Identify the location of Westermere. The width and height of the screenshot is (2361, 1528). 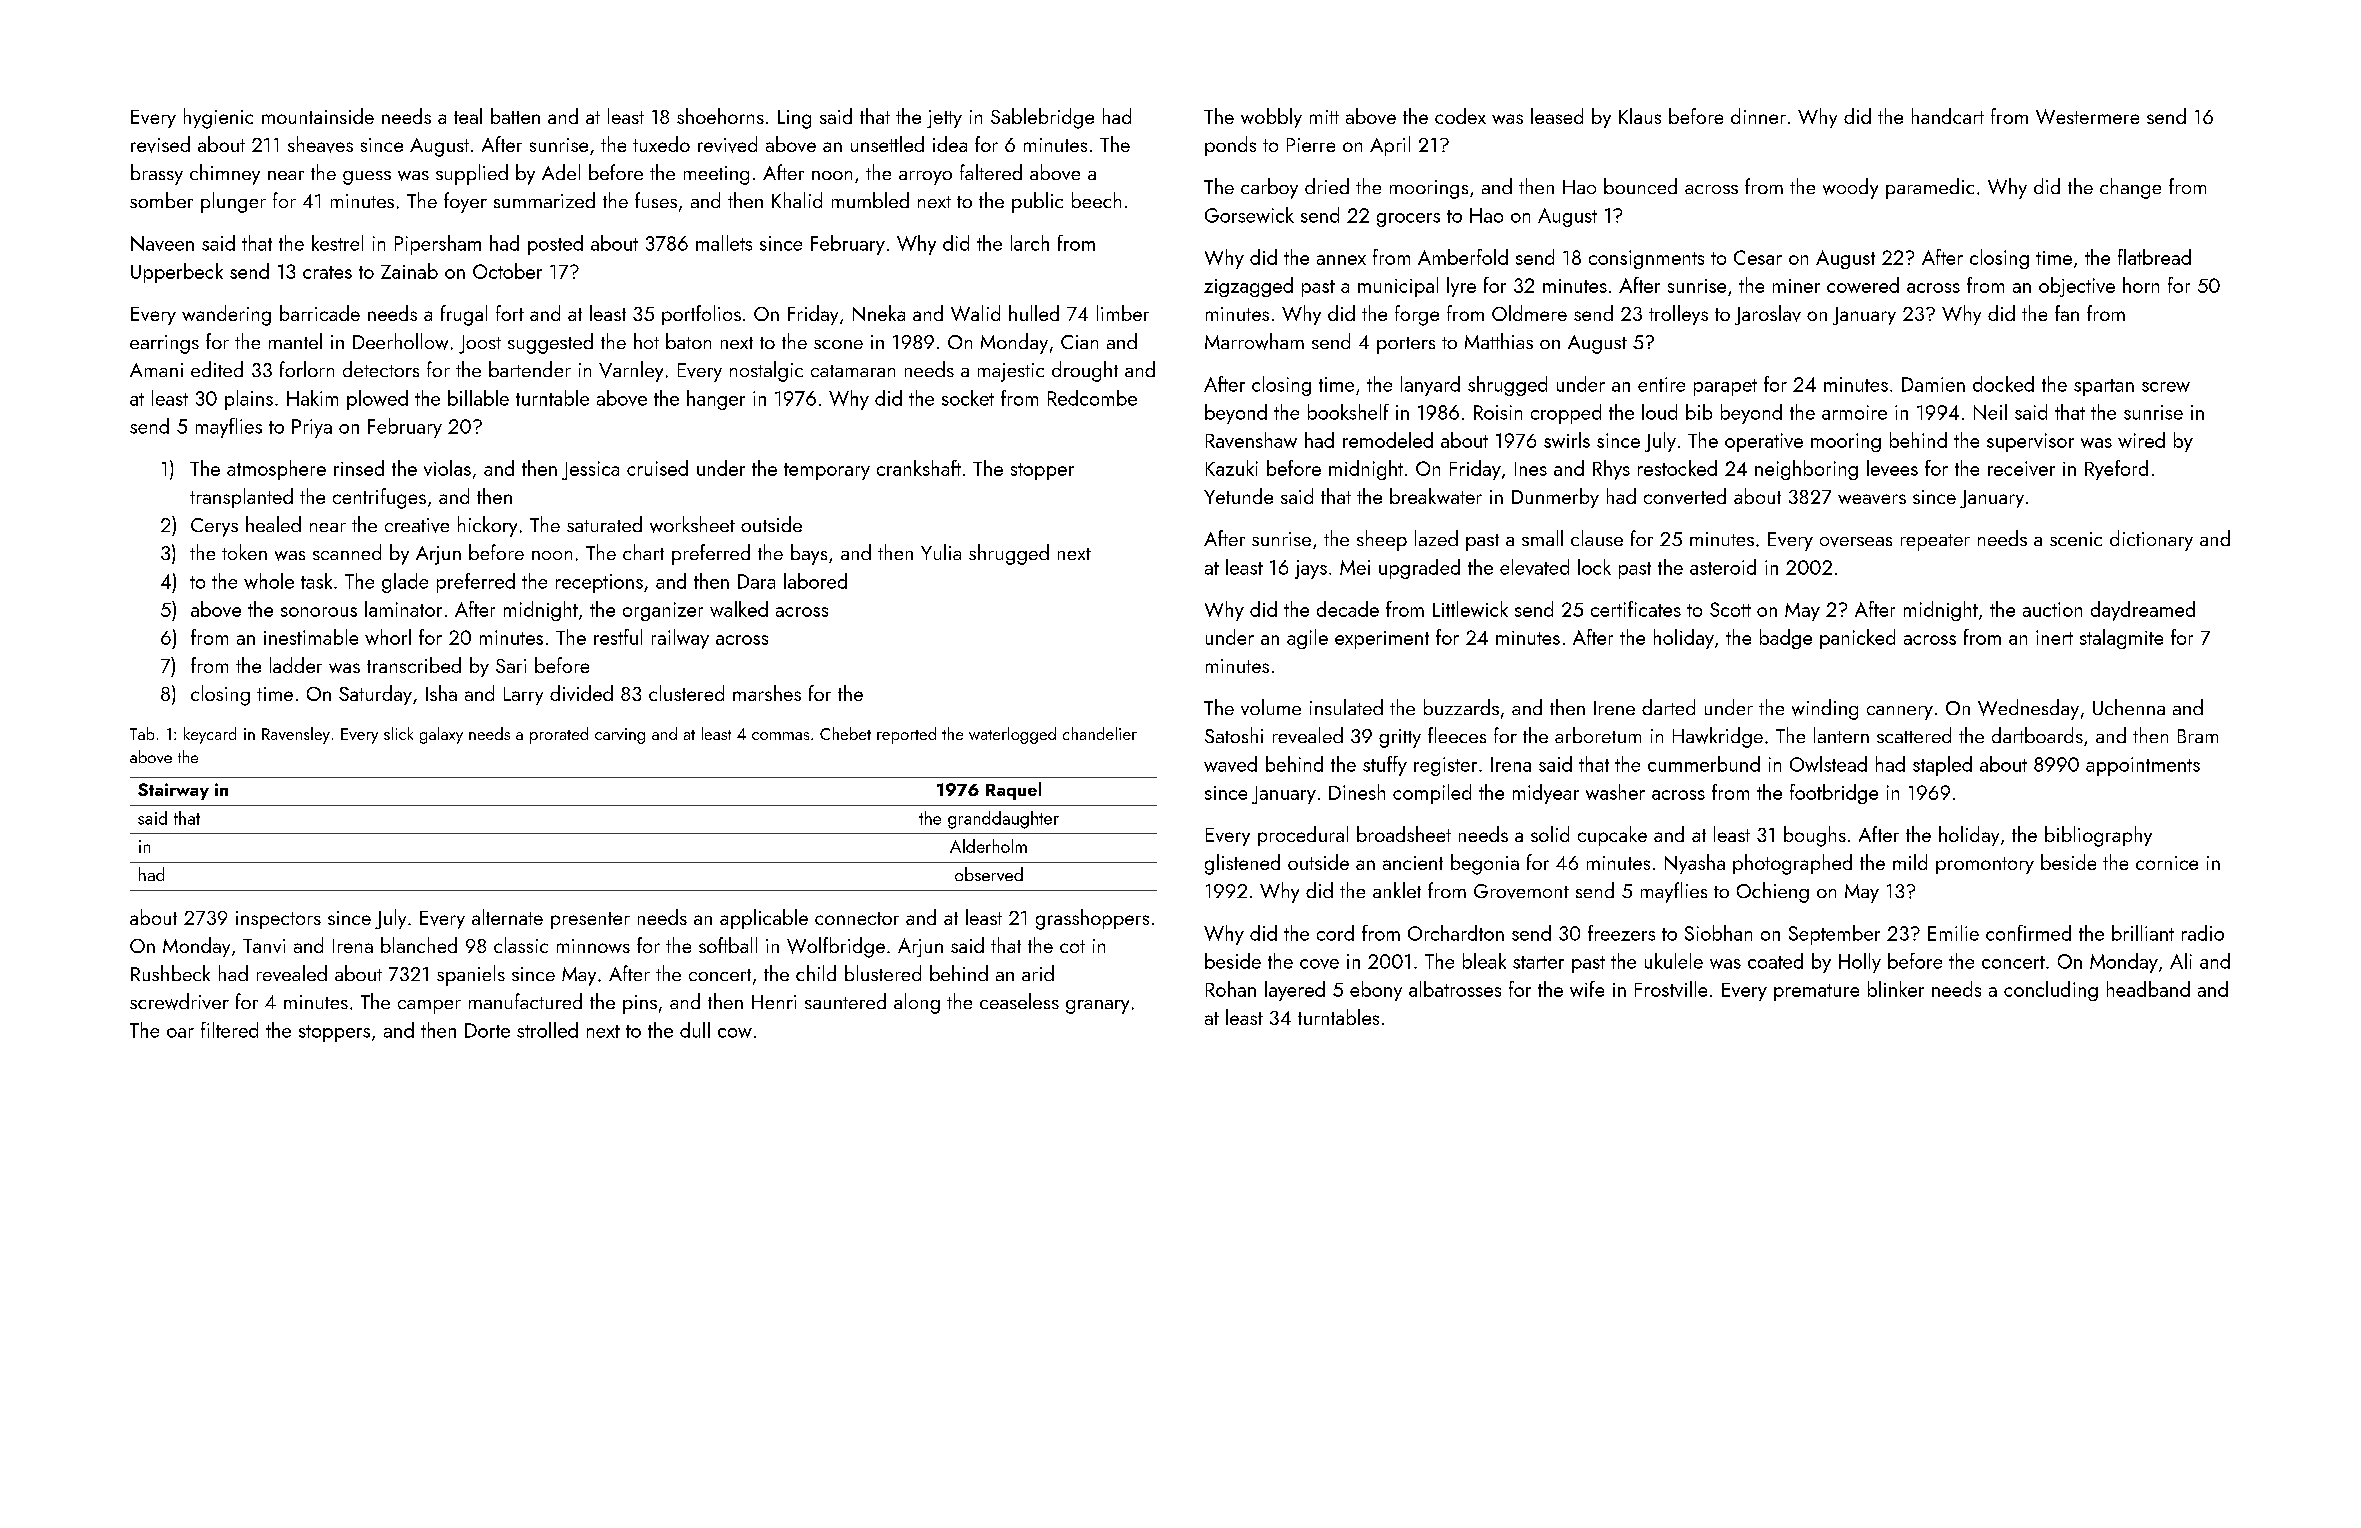
(2087, 116).
